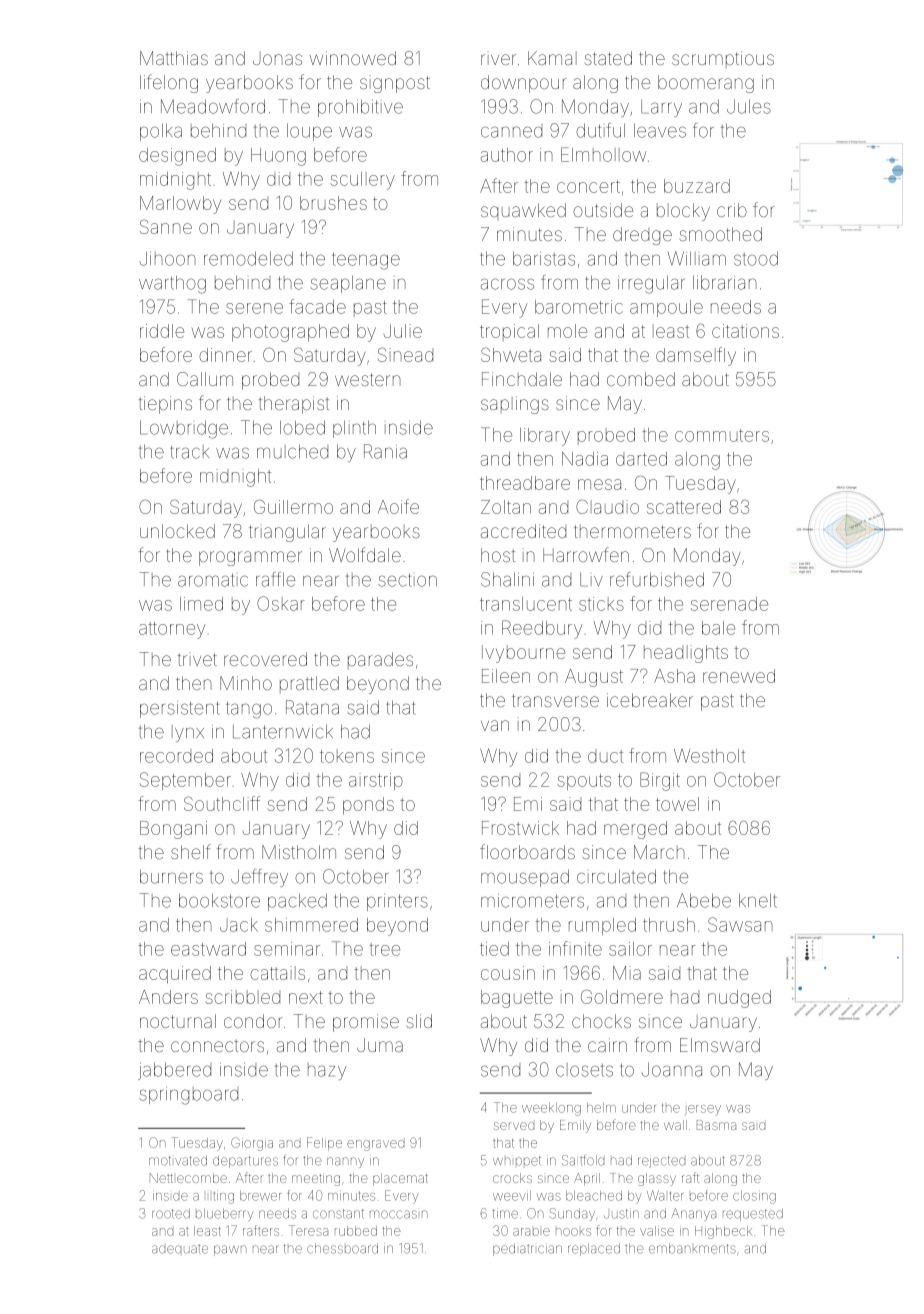  I want to click on stated, so click(608, 58).
